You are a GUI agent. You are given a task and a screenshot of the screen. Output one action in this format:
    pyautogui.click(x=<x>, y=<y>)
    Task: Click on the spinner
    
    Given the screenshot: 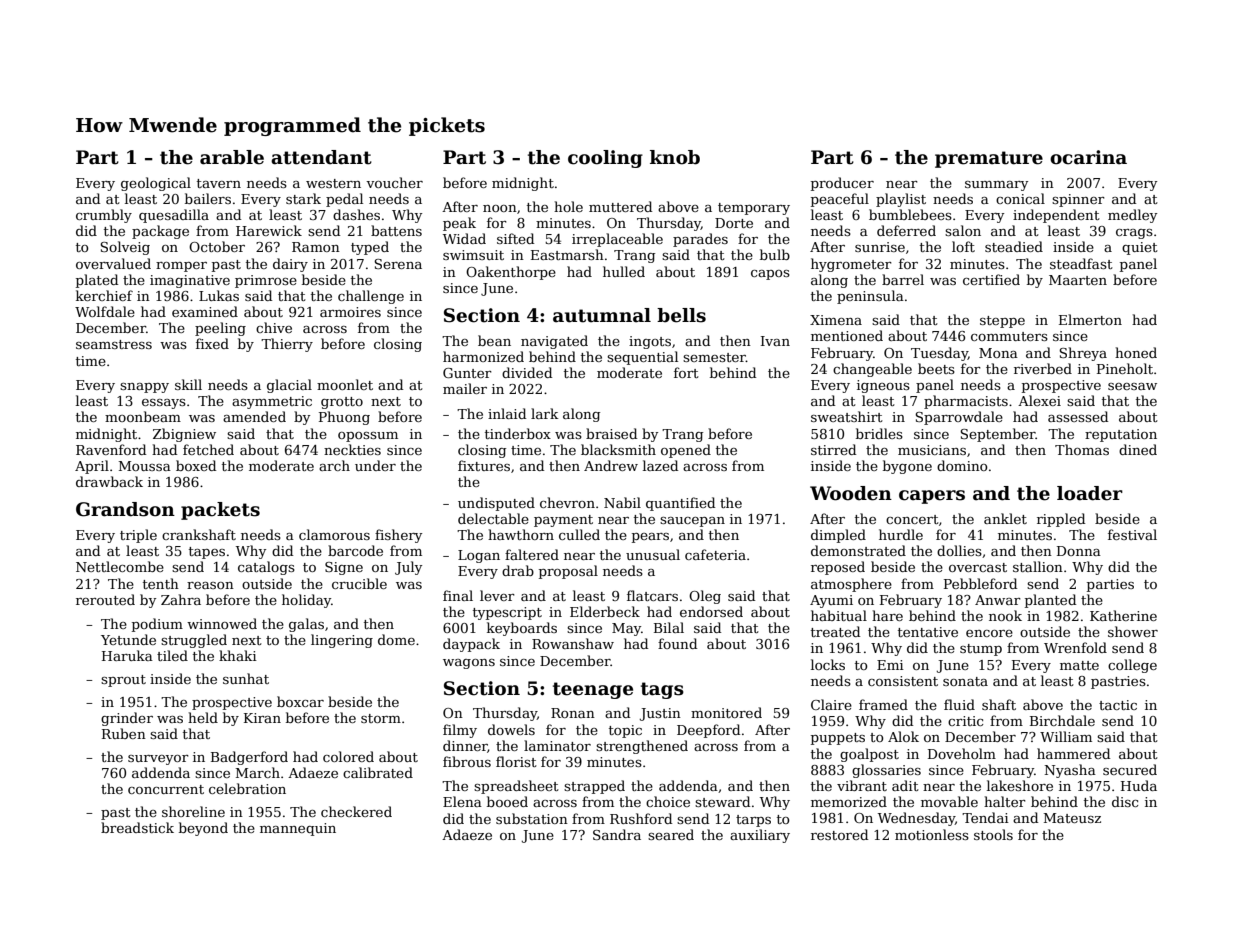 What is the action you would take?
    pyautogui.click(x=1078, y=200)
